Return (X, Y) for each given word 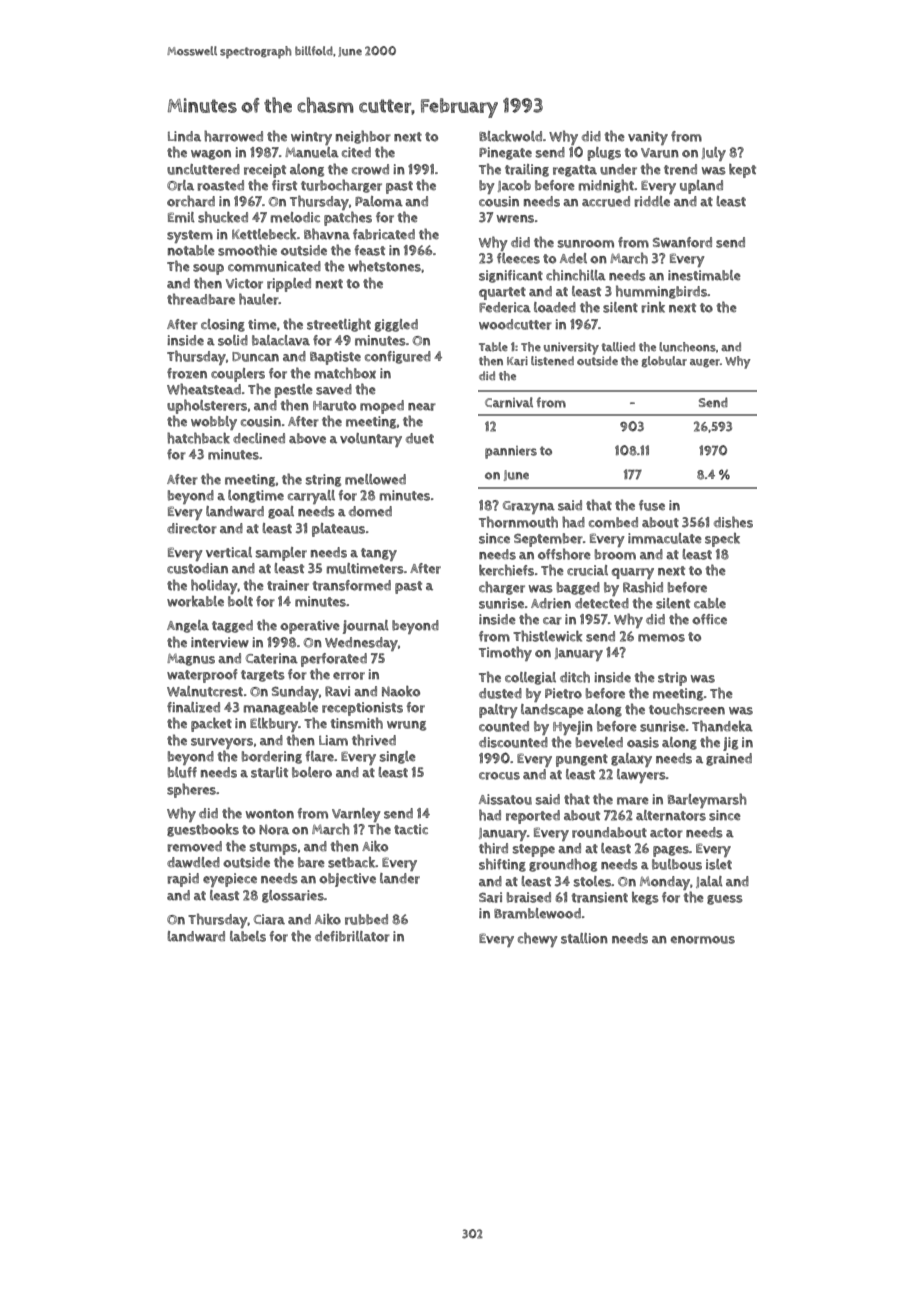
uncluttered (203, 169)
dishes (733, 522)
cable (710, 603)
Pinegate (505, 153)
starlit (269, 772)
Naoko (401, 691)
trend (680, 169)
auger (705, 363)
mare (633, 801)
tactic (411, 829)
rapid (183, 880)
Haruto (334, 406)
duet (420, 438)
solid (233, 340)
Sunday (295, 693)
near (422, 407)
